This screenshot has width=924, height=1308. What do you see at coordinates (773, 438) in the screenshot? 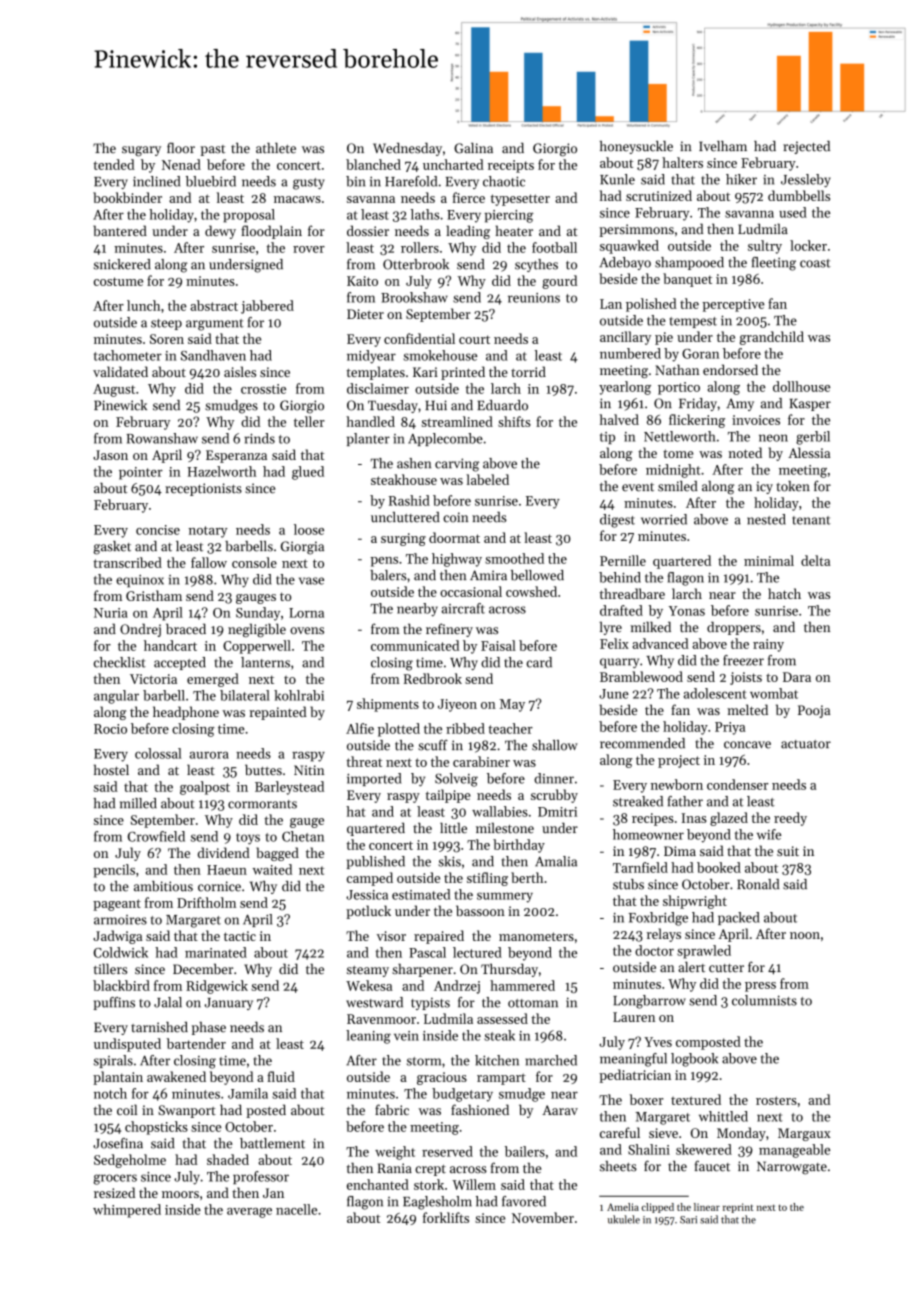
I see `neon` at bounding box center [773, 438].
